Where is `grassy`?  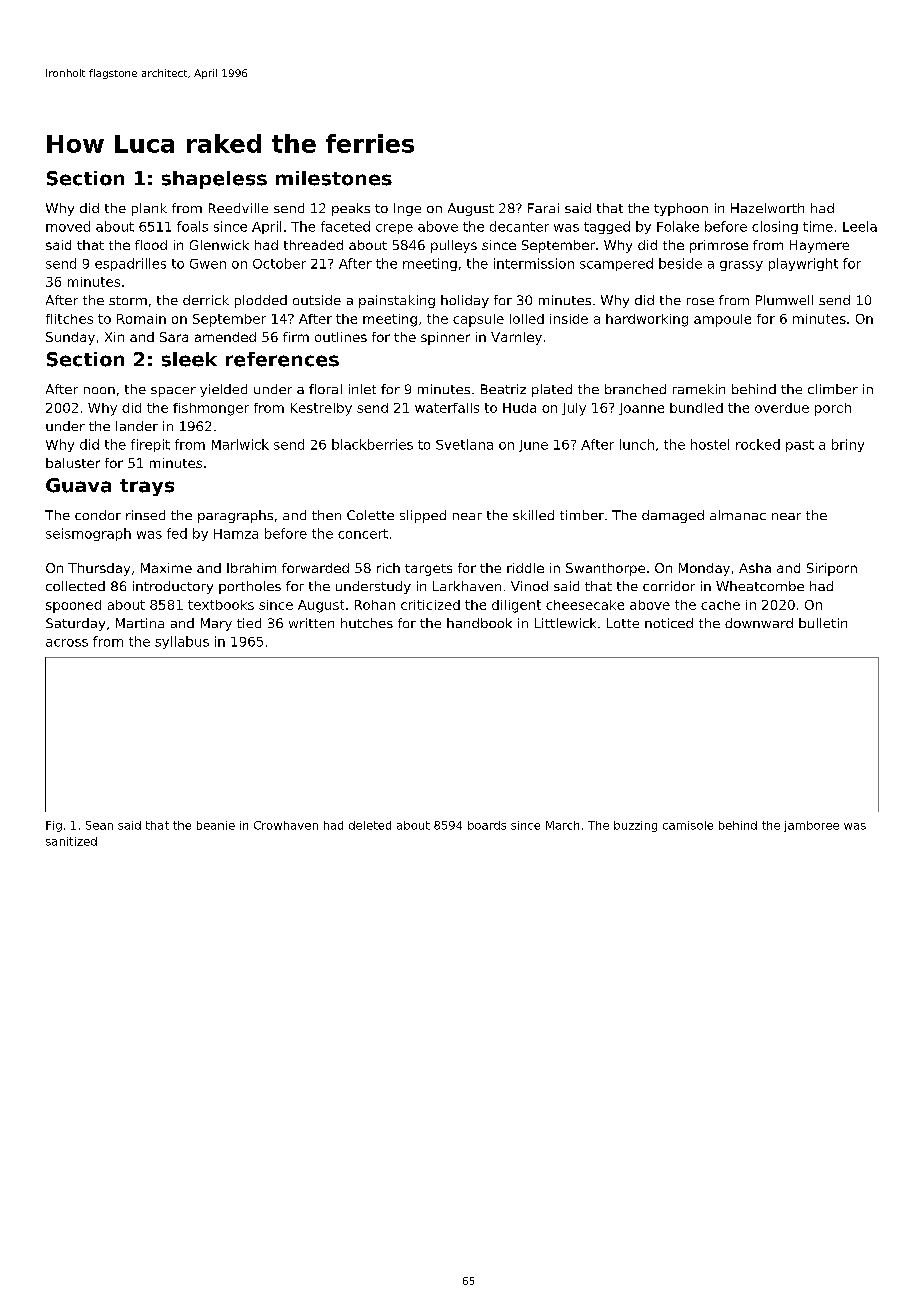 grassy is located at coordinates (741, 266).
